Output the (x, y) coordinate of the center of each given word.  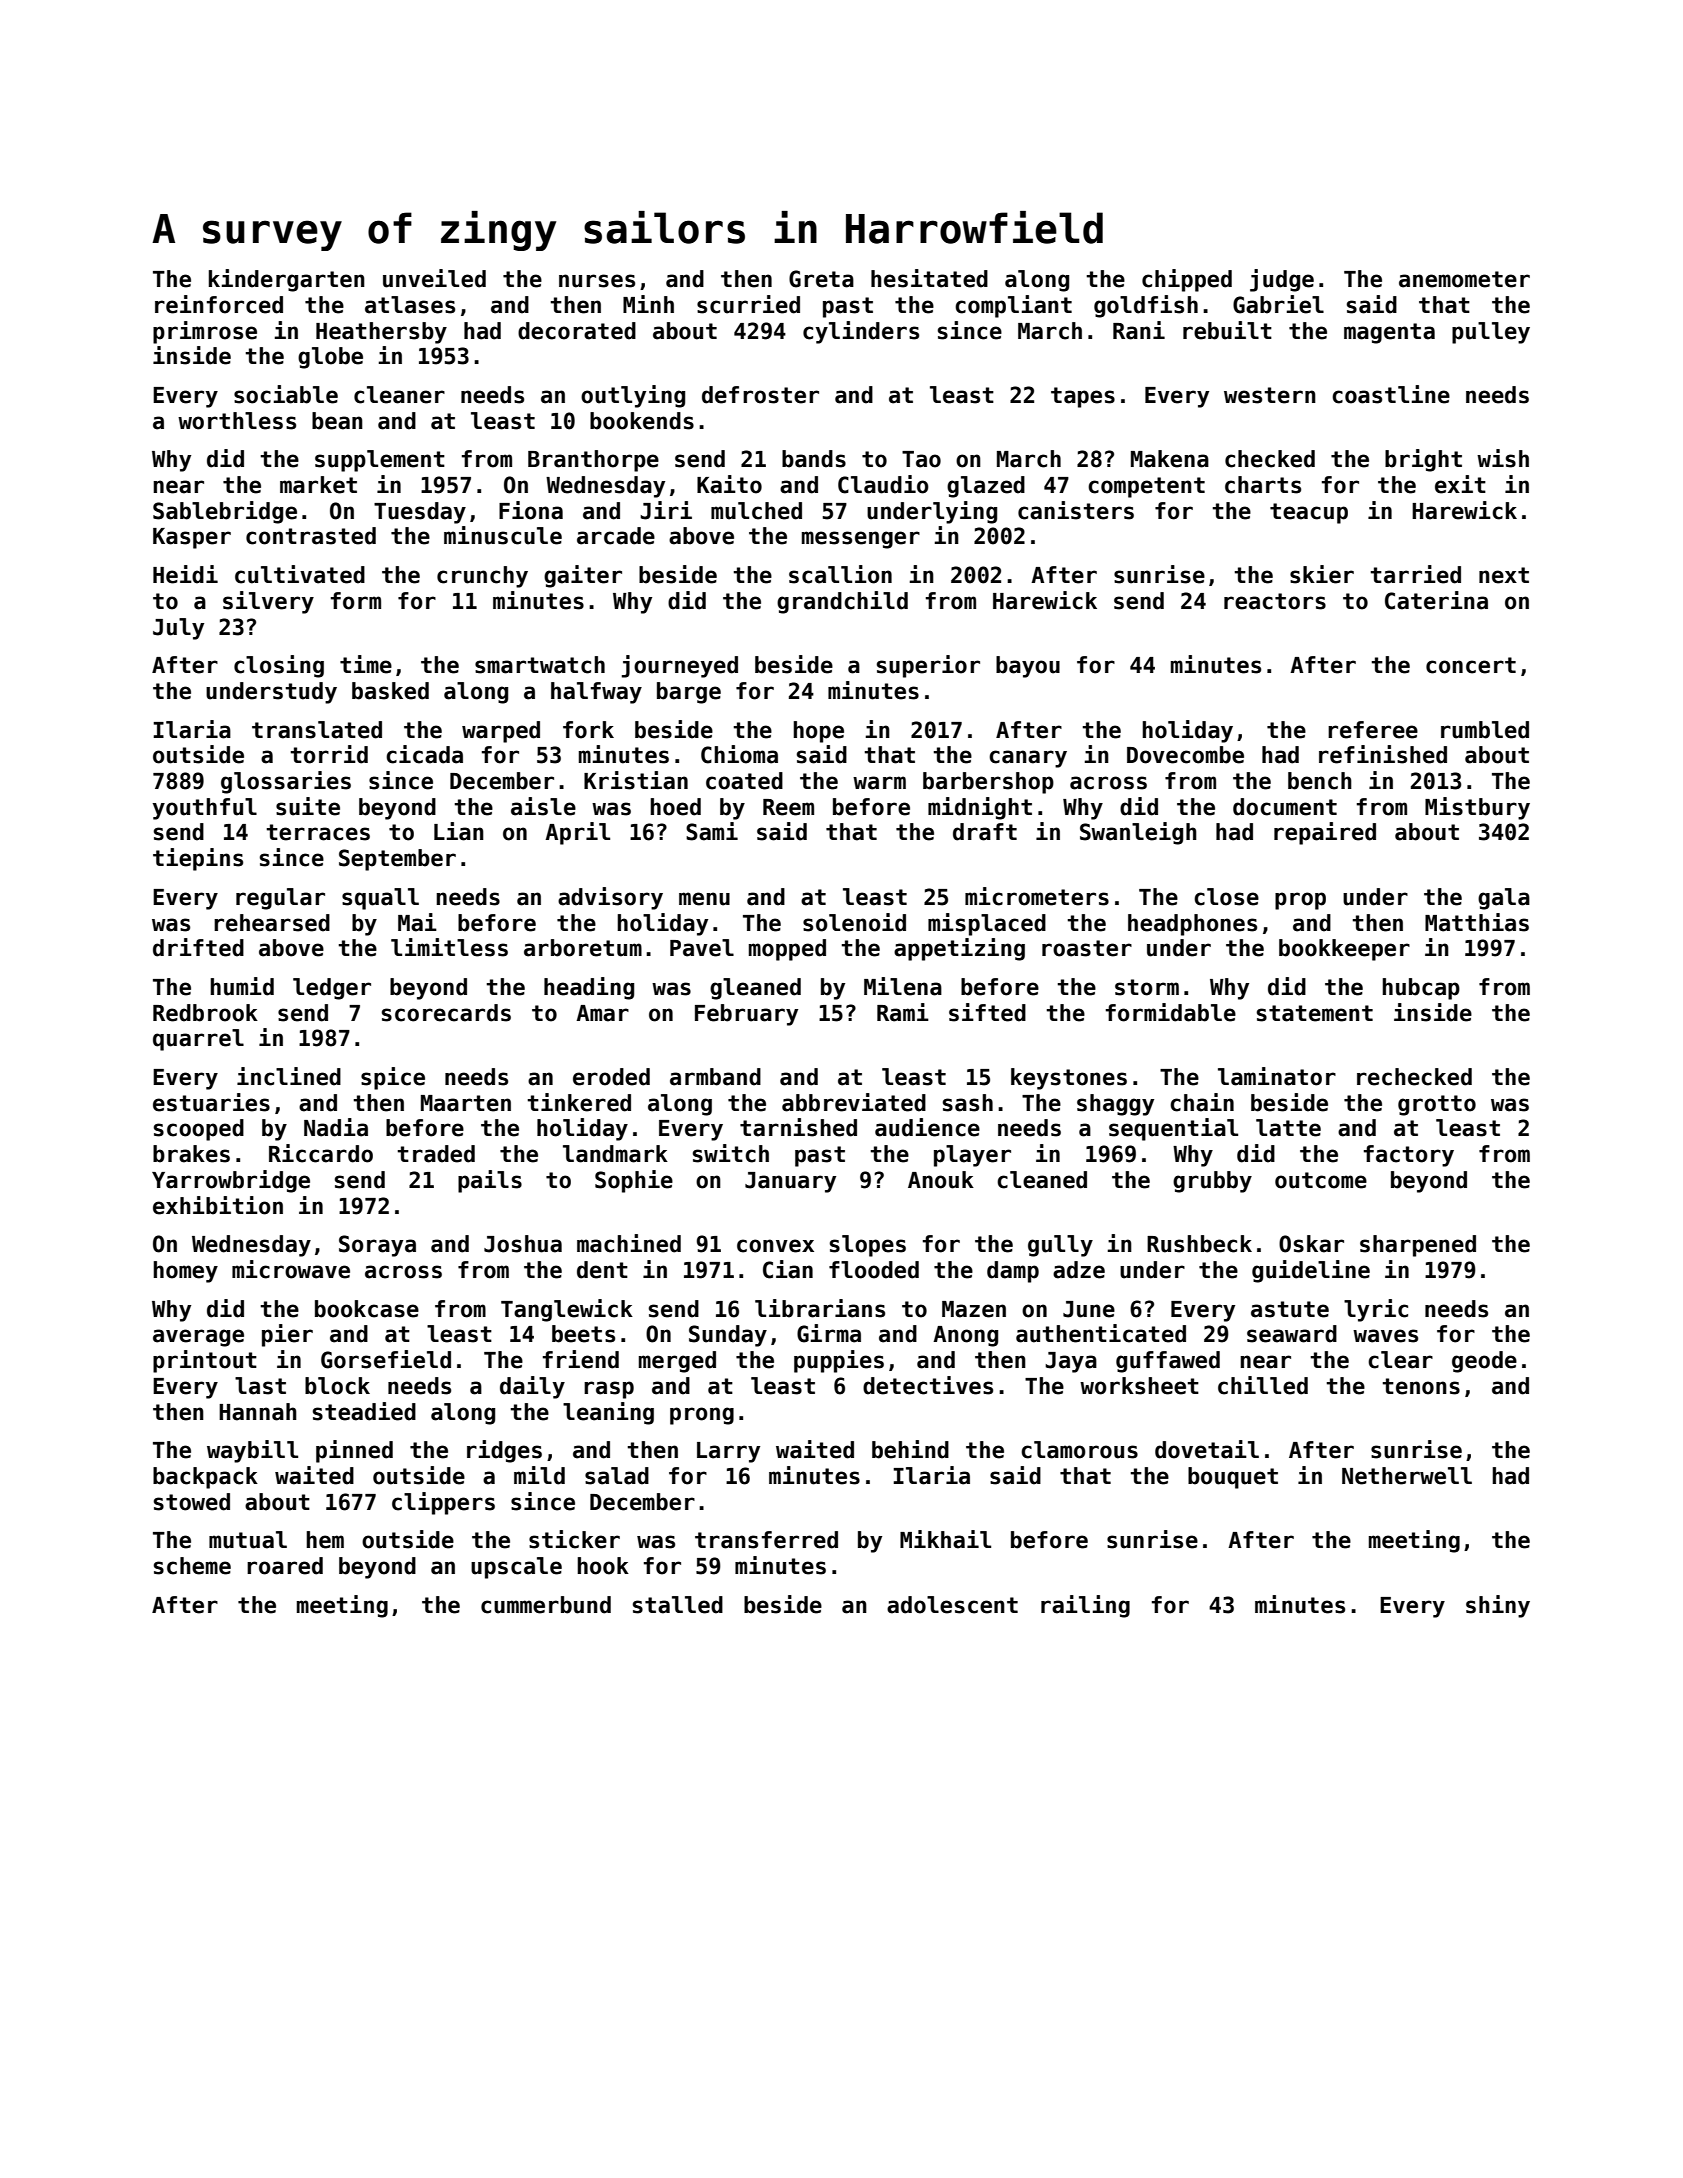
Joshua (523, 1244)
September (397, 860)
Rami (903, 1012)
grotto (1437, 1105)
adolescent (952, 1605)
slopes (868, 1246)
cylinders (861, 332)
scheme (192, 1566)
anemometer (1464, 279)
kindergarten (287, 280)
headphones (1192, 925)
